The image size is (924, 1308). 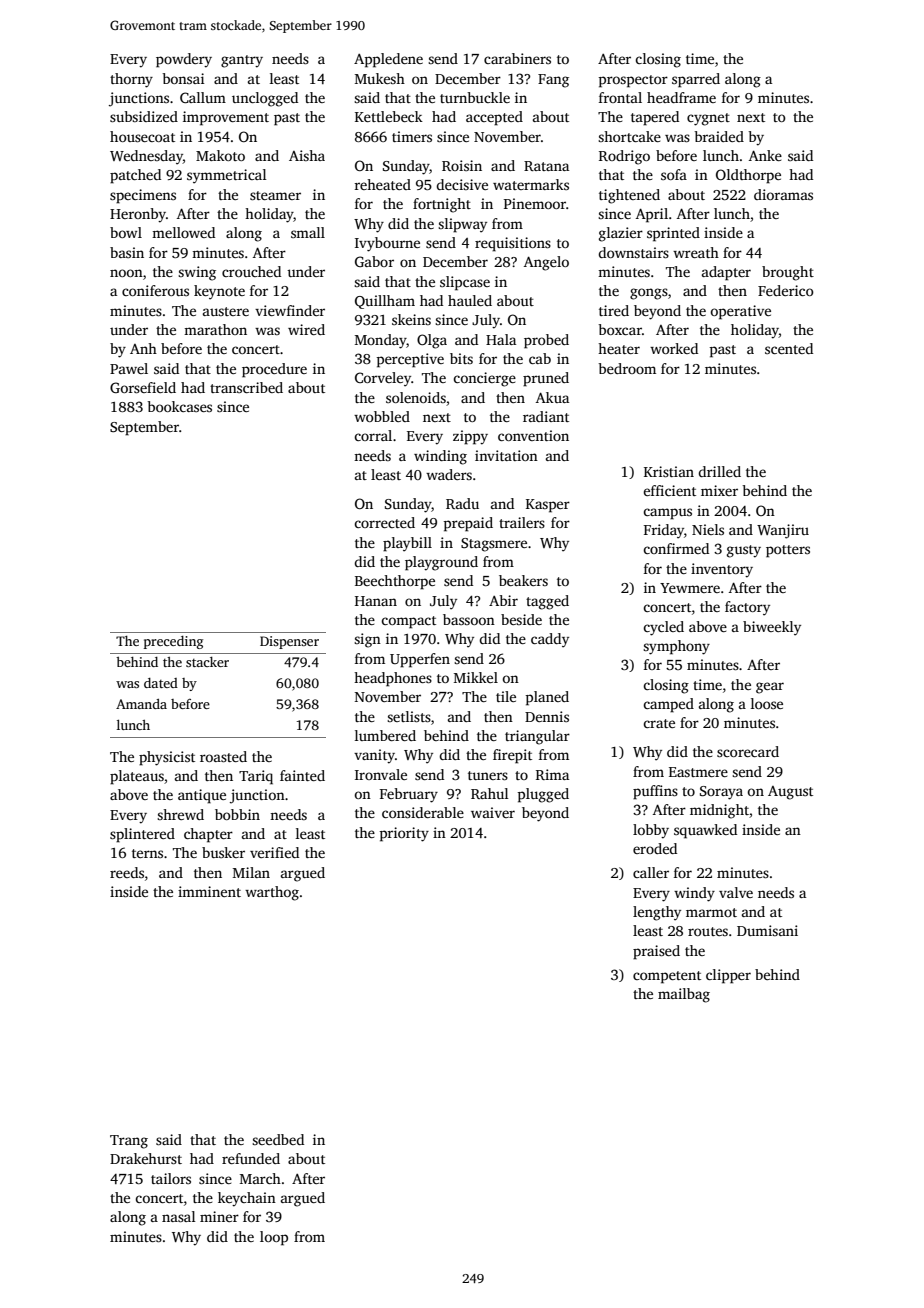 I want to click on gongs, so click(x=649, y=294).
